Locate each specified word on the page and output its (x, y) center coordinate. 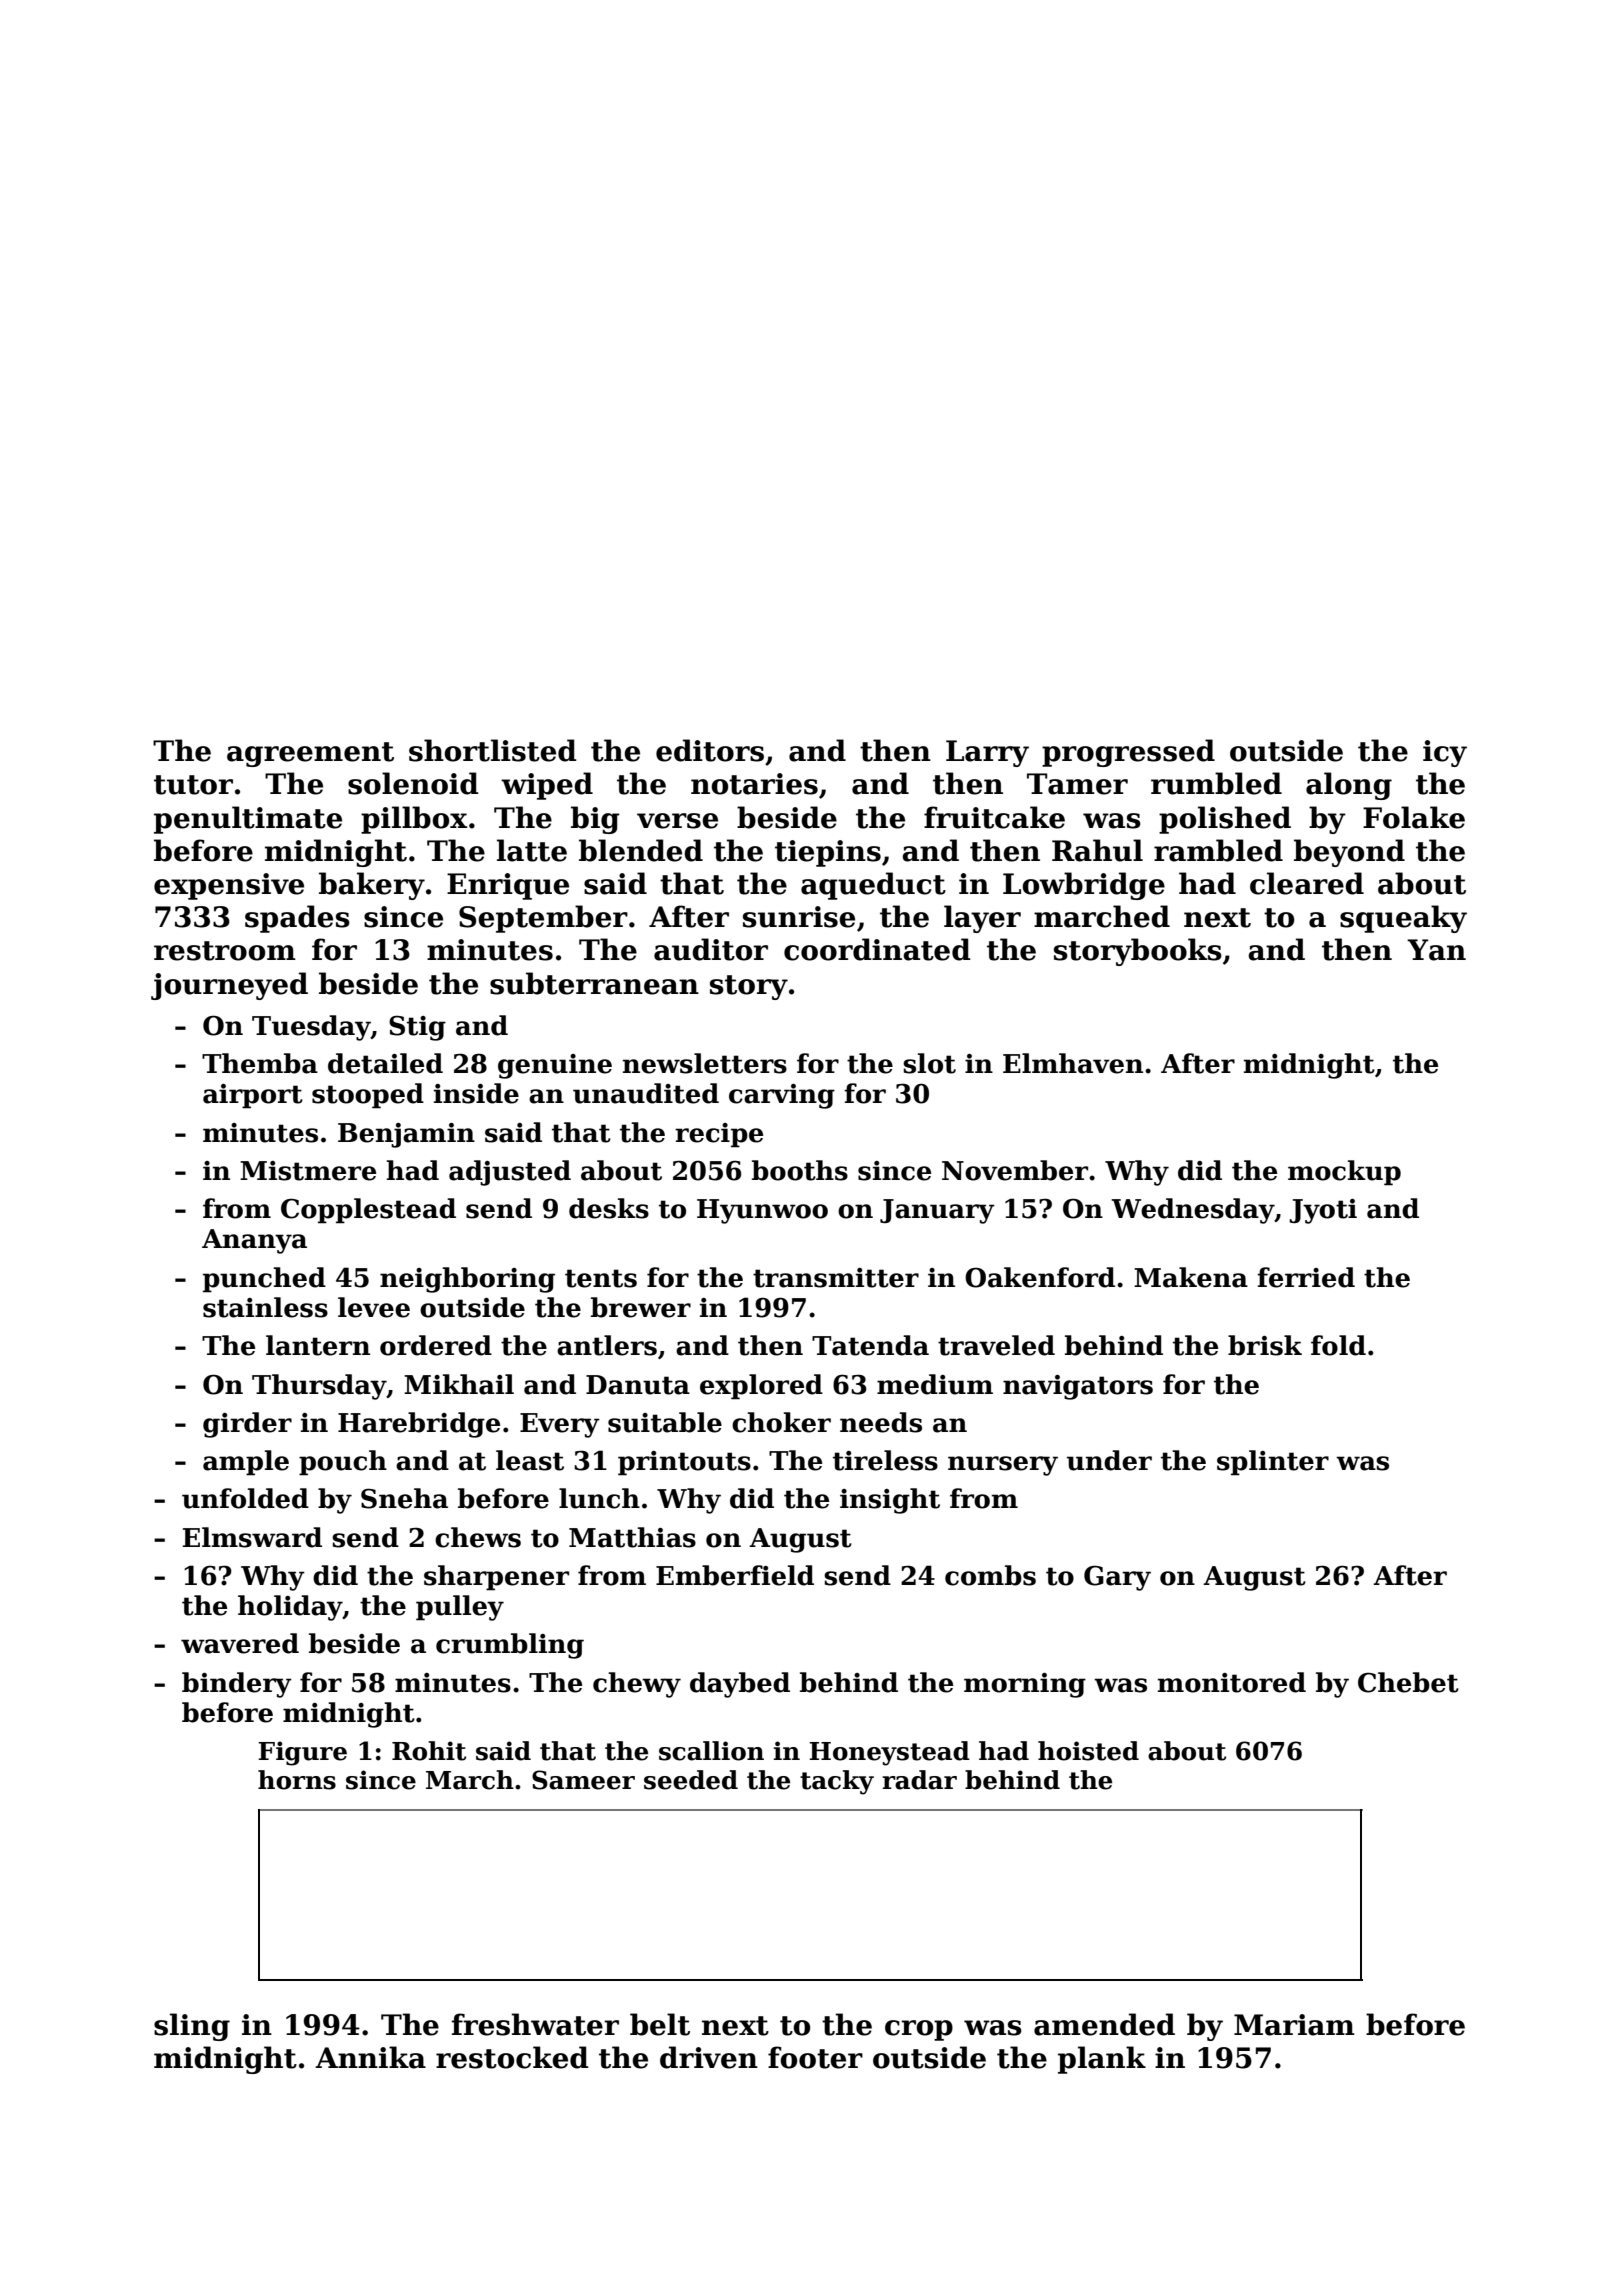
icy (1445, 753)
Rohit (429, 1751)
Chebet (1408, 1682)
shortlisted (493, 750)
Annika (370, 2057)
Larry (987, 753)
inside (476, 1093)
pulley (460, 1608)
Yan (1436, 950)
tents (601, 1278)
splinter (1273, 1463)
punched (264, 1280)
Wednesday (1193, 1211)
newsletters (705, 1063)
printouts (684, 1463)
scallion (711, 1751)
